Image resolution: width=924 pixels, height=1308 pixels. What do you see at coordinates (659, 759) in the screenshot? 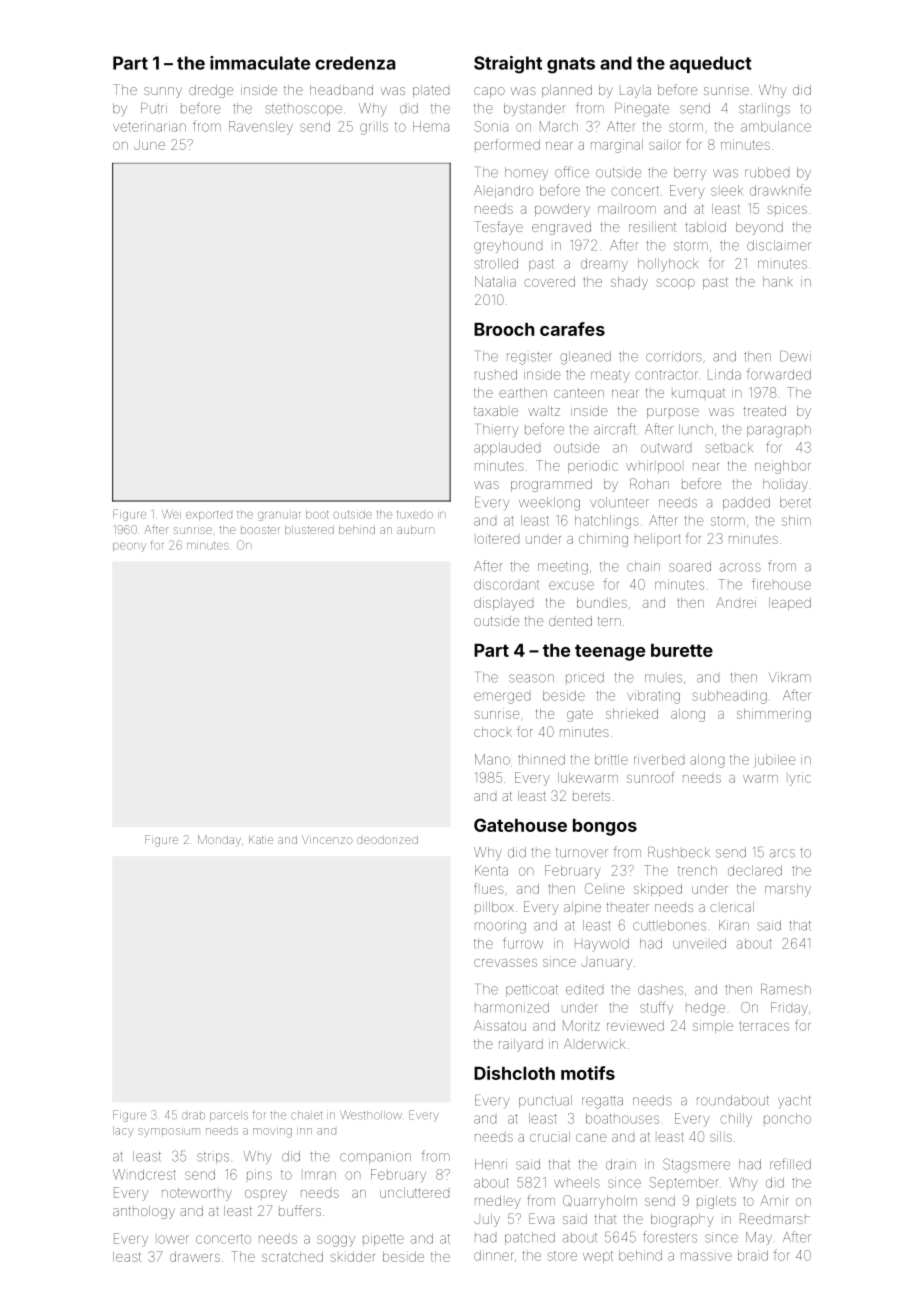
I see `riverbed` at bounding box center [659, 759].
